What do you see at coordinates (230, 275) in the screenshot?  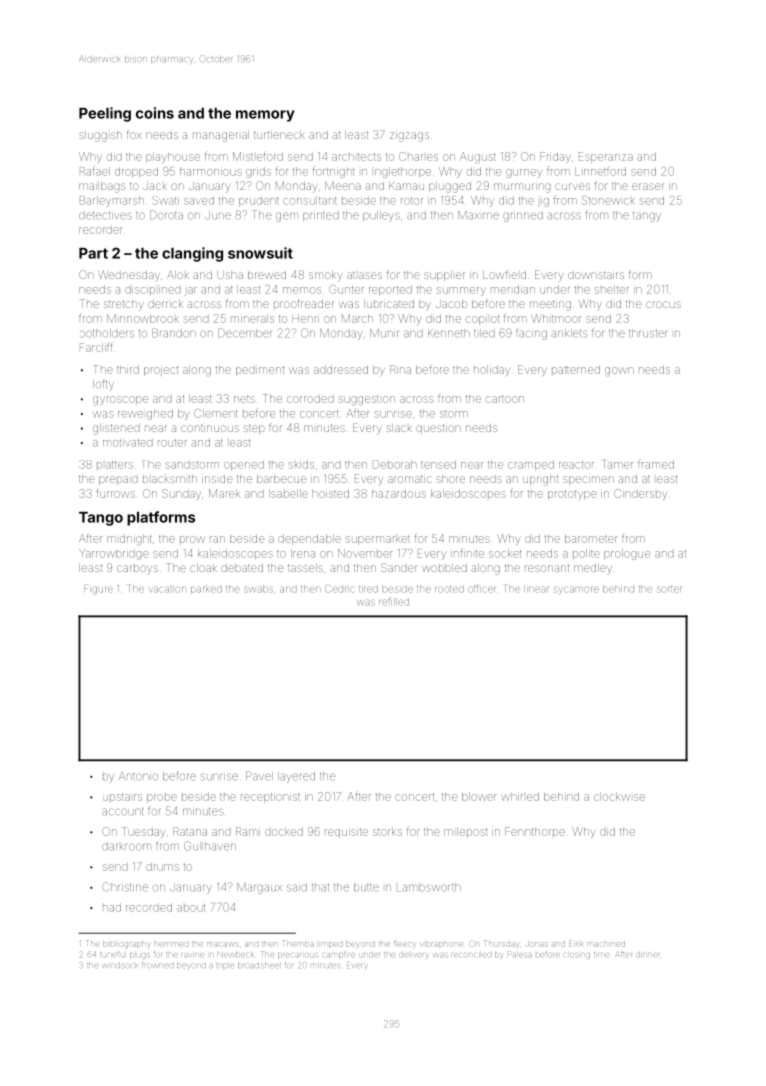 I see `Usha` at bounding box center [230, 275].
